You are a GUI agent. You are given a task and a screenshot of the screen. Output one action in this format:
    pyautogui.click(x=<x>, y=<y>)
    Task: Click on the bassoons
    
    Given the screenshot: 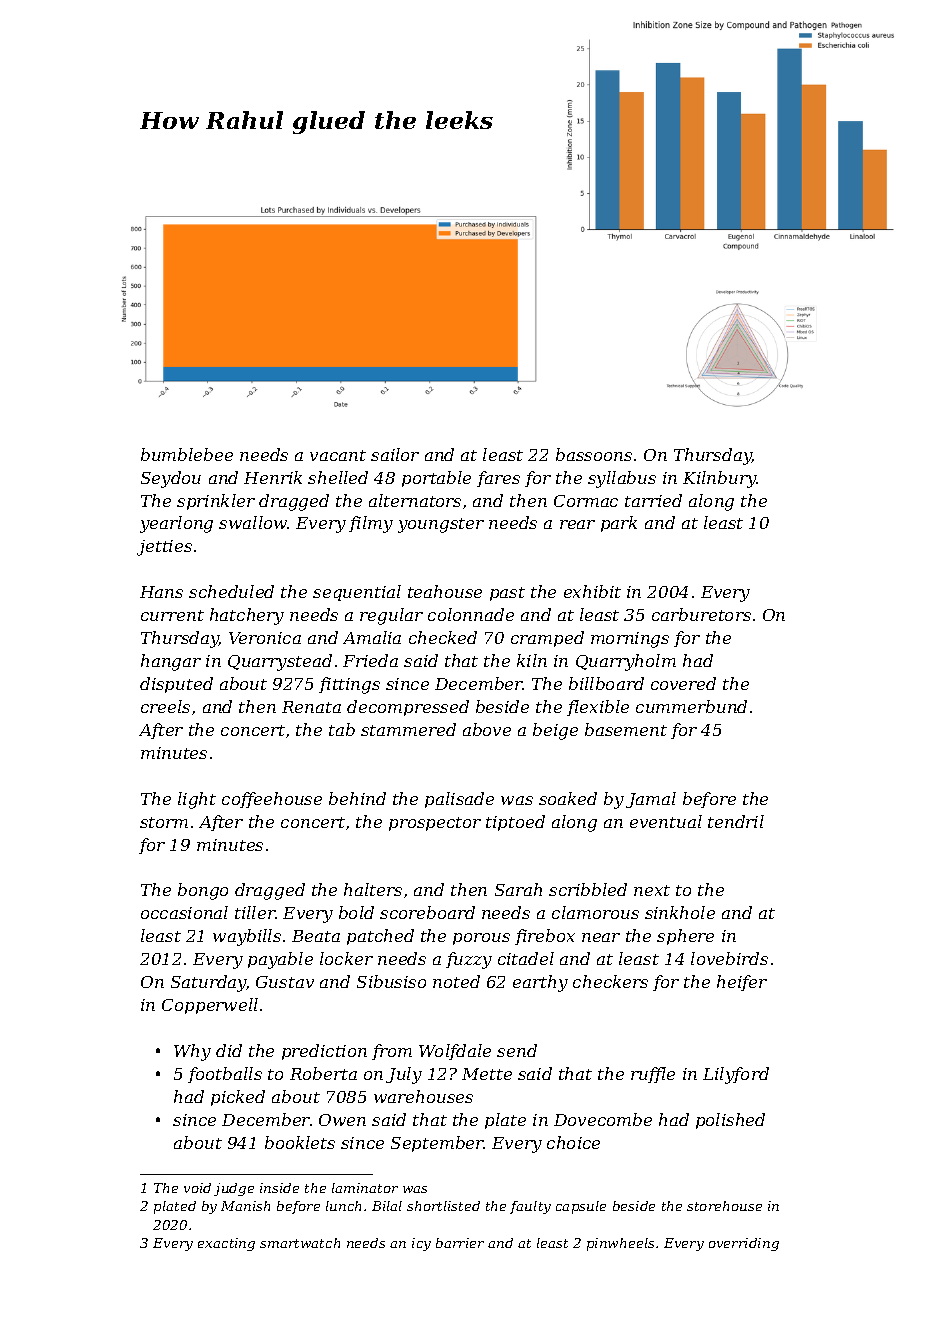 What is the action you would take?
    pyautogui.click(x=594, y=454)
